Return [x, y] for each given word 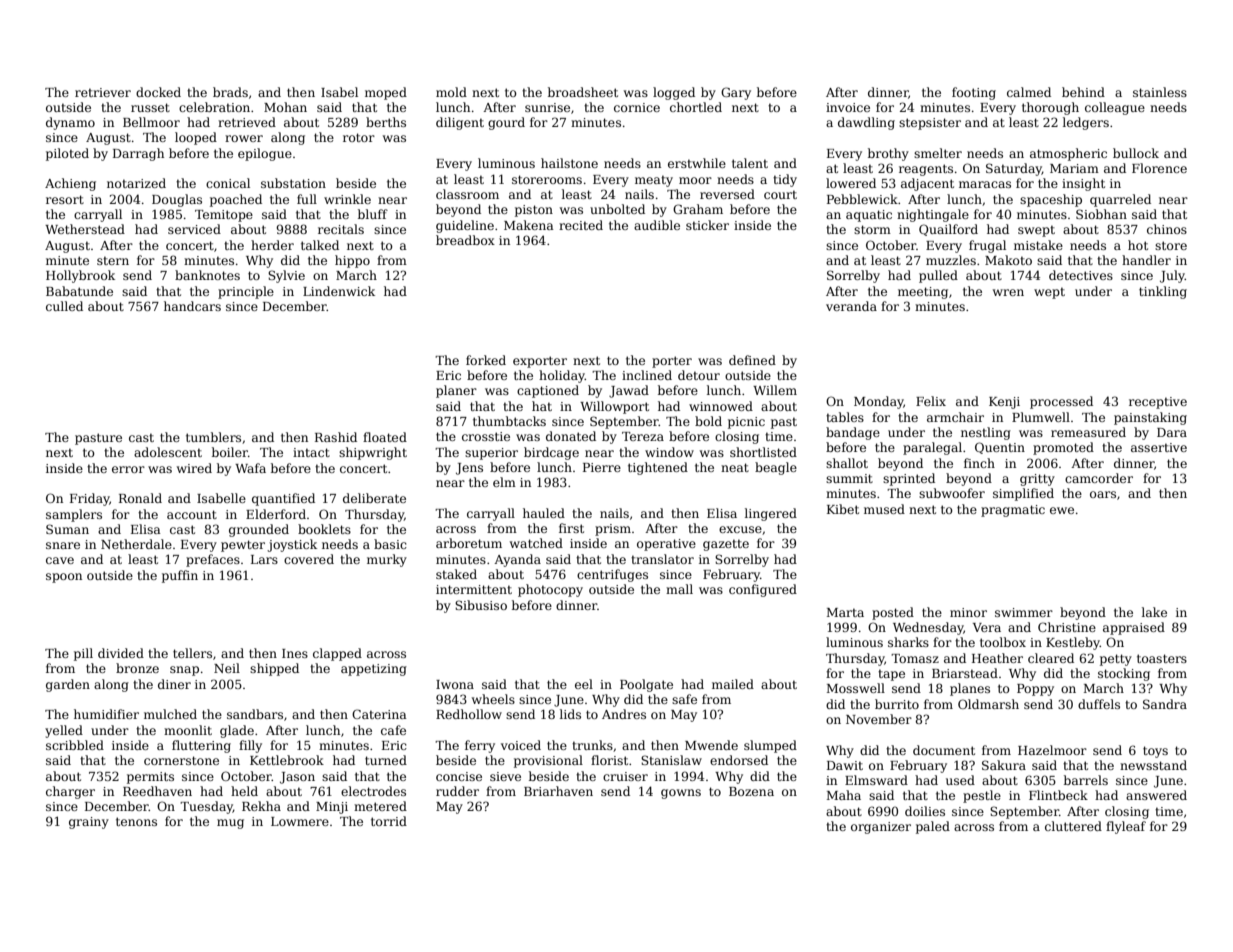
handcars [192, 306]
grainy [89, 823]
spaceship [1051, 200]
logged [674, 93]
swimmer [1024, 612]
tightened [658, 468]
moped [386, 93]
